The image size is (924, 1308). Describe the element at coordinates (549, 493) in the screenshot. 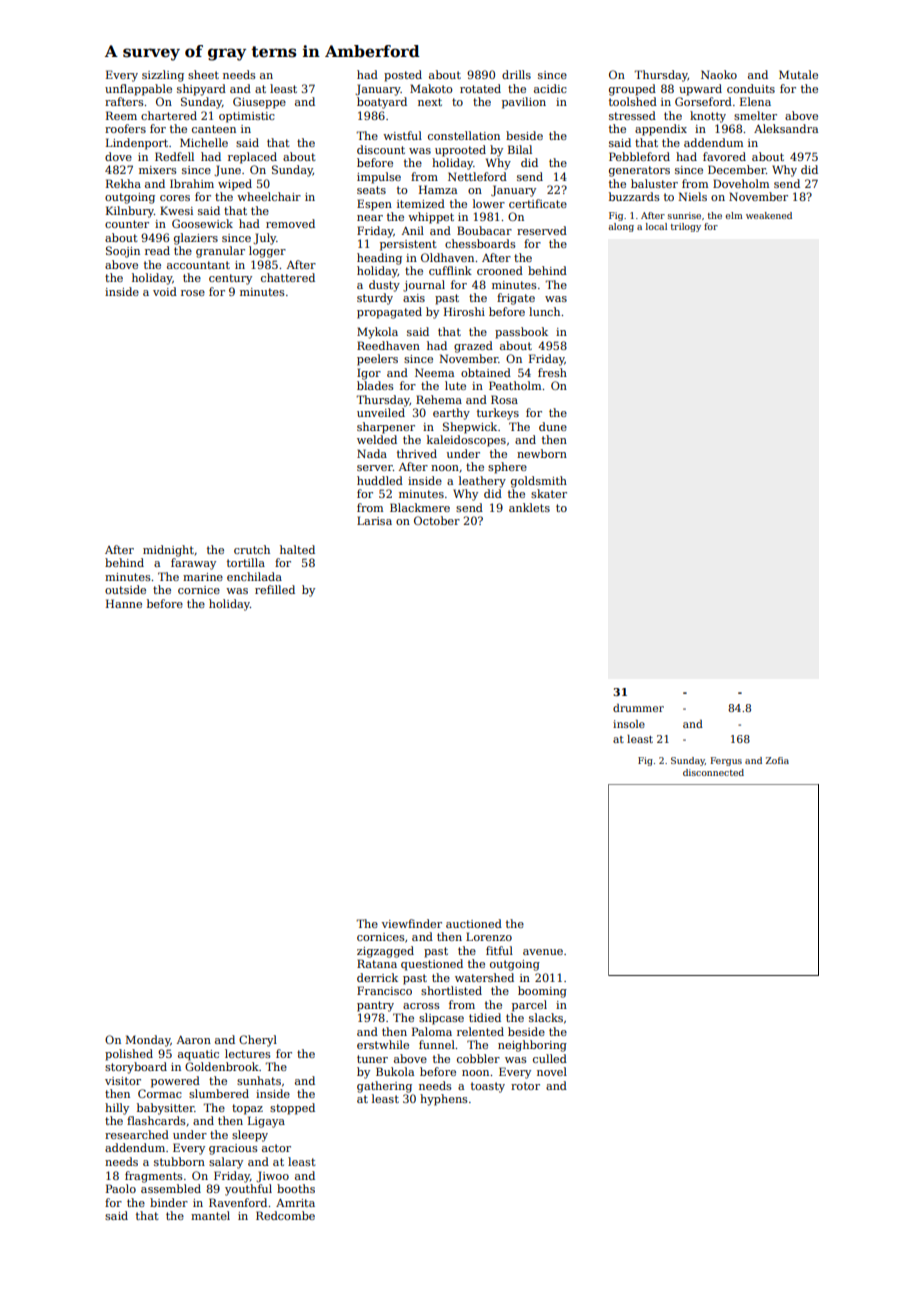

I see `skater` at that location.
